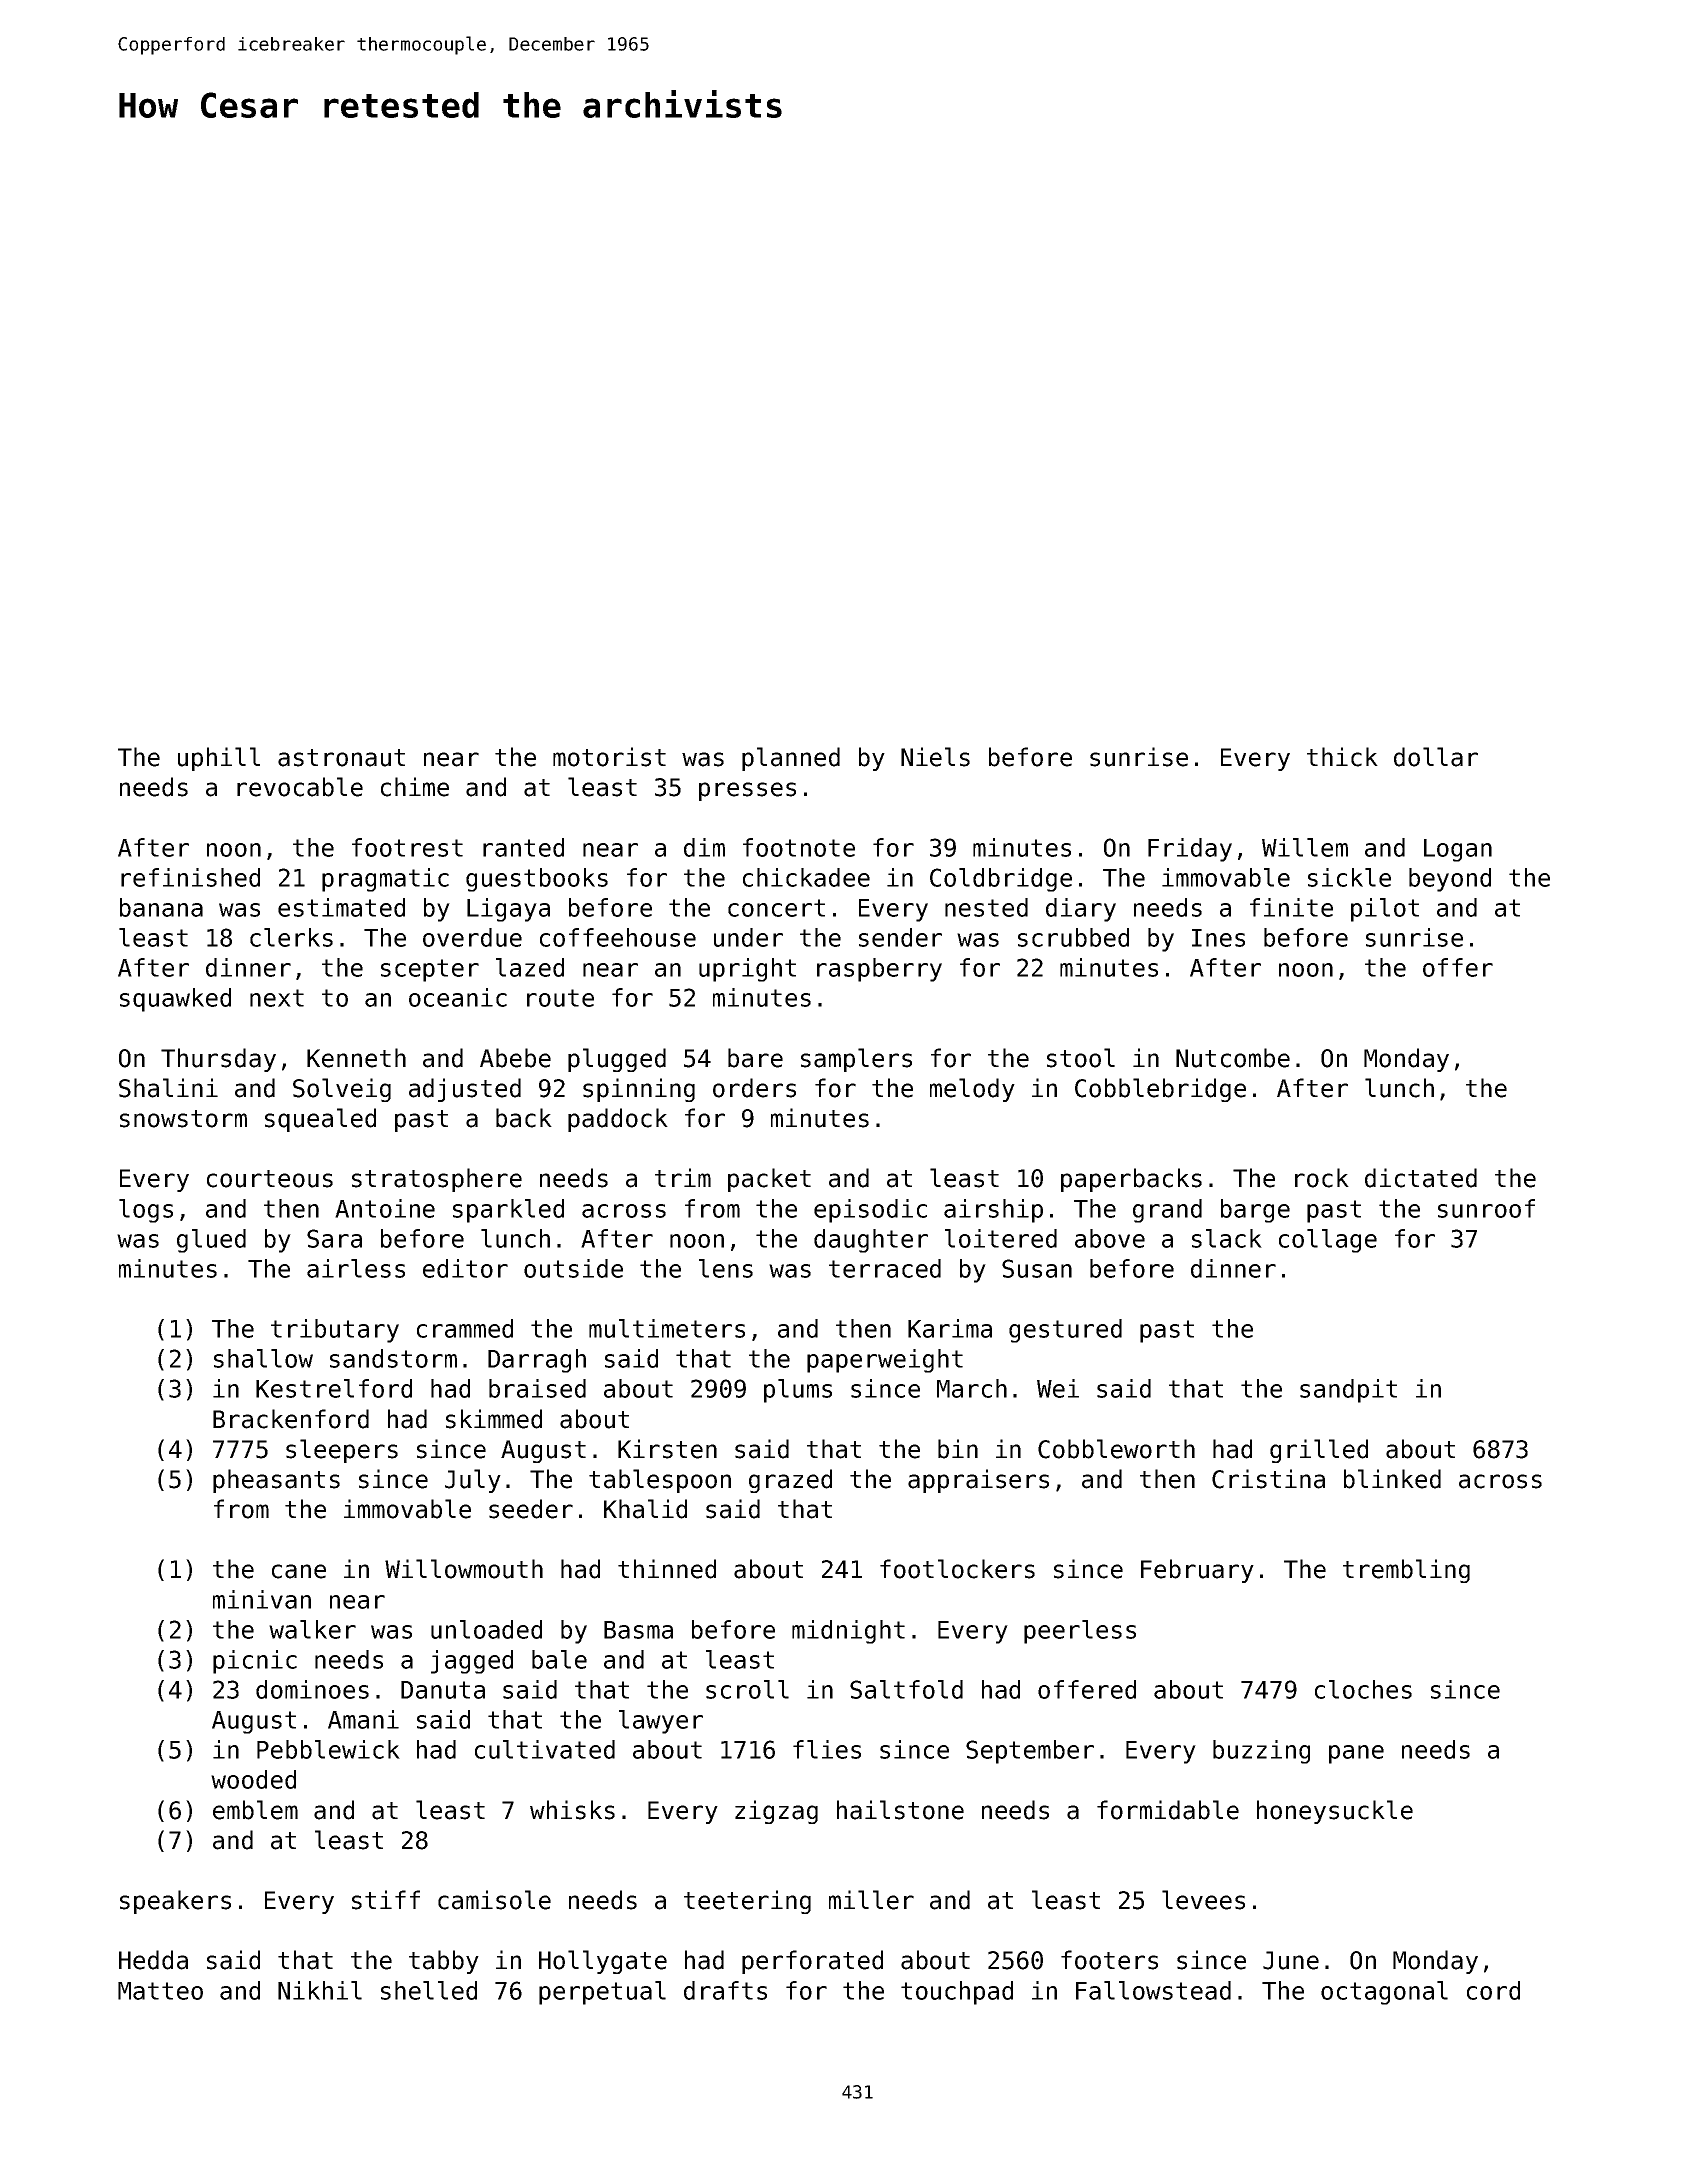 Image resolution: width=1683 pixels, height=2178 pixels. I want to click on honeysuckle, so click(1335, 1812).
